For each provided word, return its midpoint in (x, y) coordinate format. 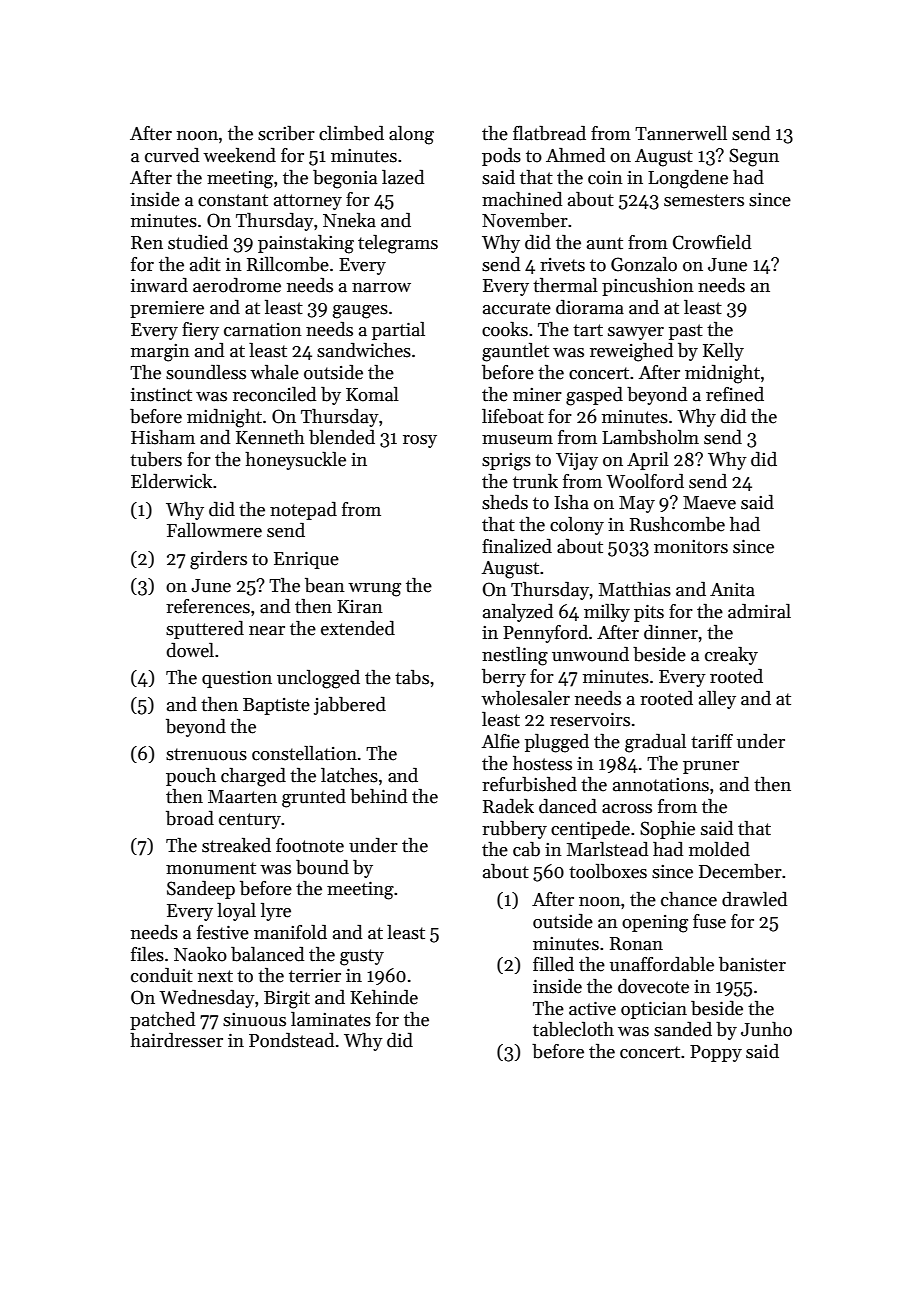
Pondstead (291, 1040)
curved (172, 155)
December (740, 871)
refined (735, 394)
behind (378, 796)
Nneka (349, 220)
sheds (505, 502)
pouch (191, 777)
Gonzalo (644, 264)
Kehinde (384, 997)
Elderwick (171, 481)
